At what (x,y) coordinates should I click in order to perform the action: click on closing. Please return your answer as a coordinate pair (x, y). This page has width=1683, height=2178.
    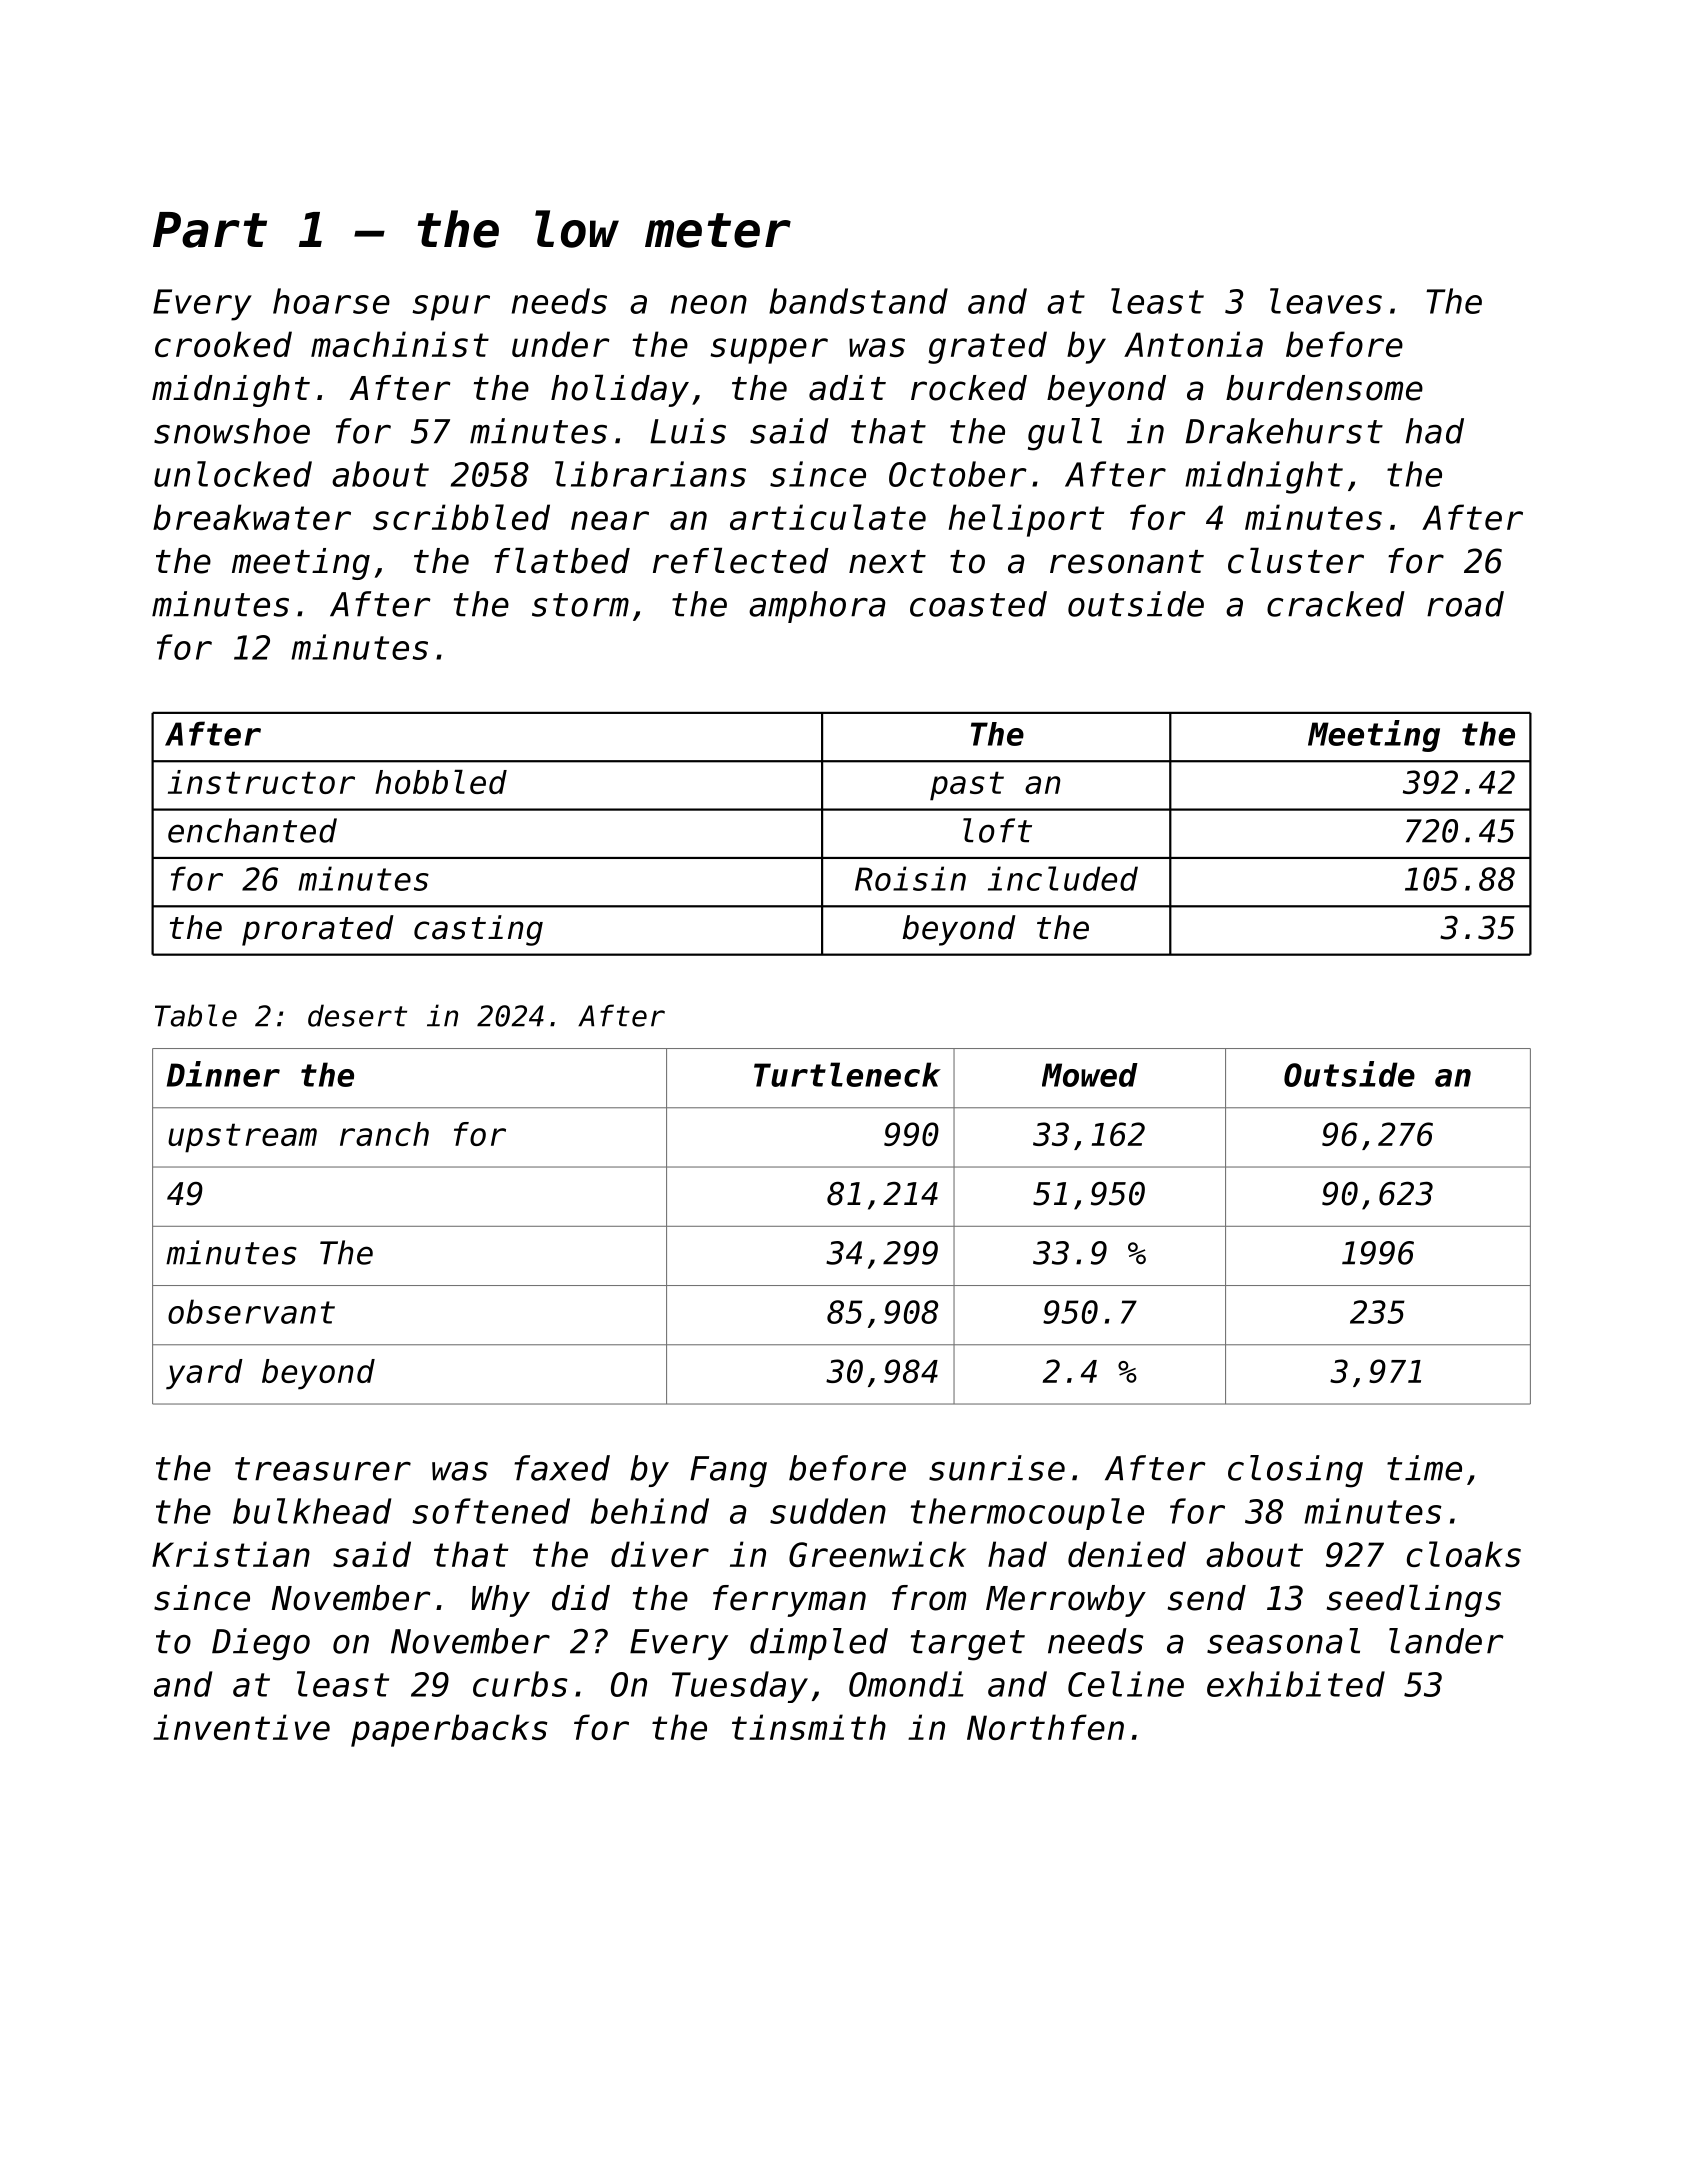
    Looking at the image, I should click on (1295, 1471).
